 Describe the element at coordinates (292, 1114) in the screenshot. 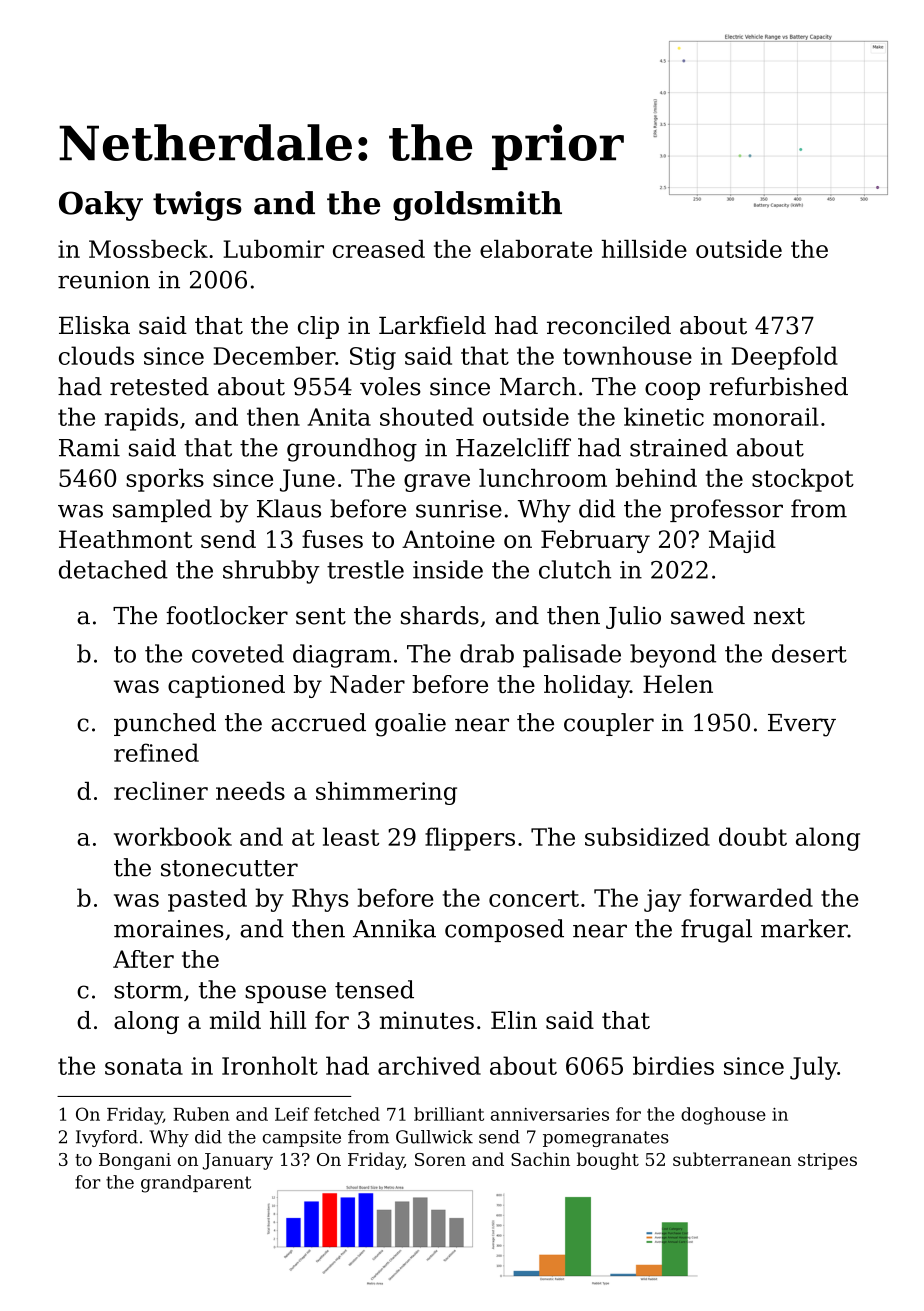

I see `Leif` at that location.
